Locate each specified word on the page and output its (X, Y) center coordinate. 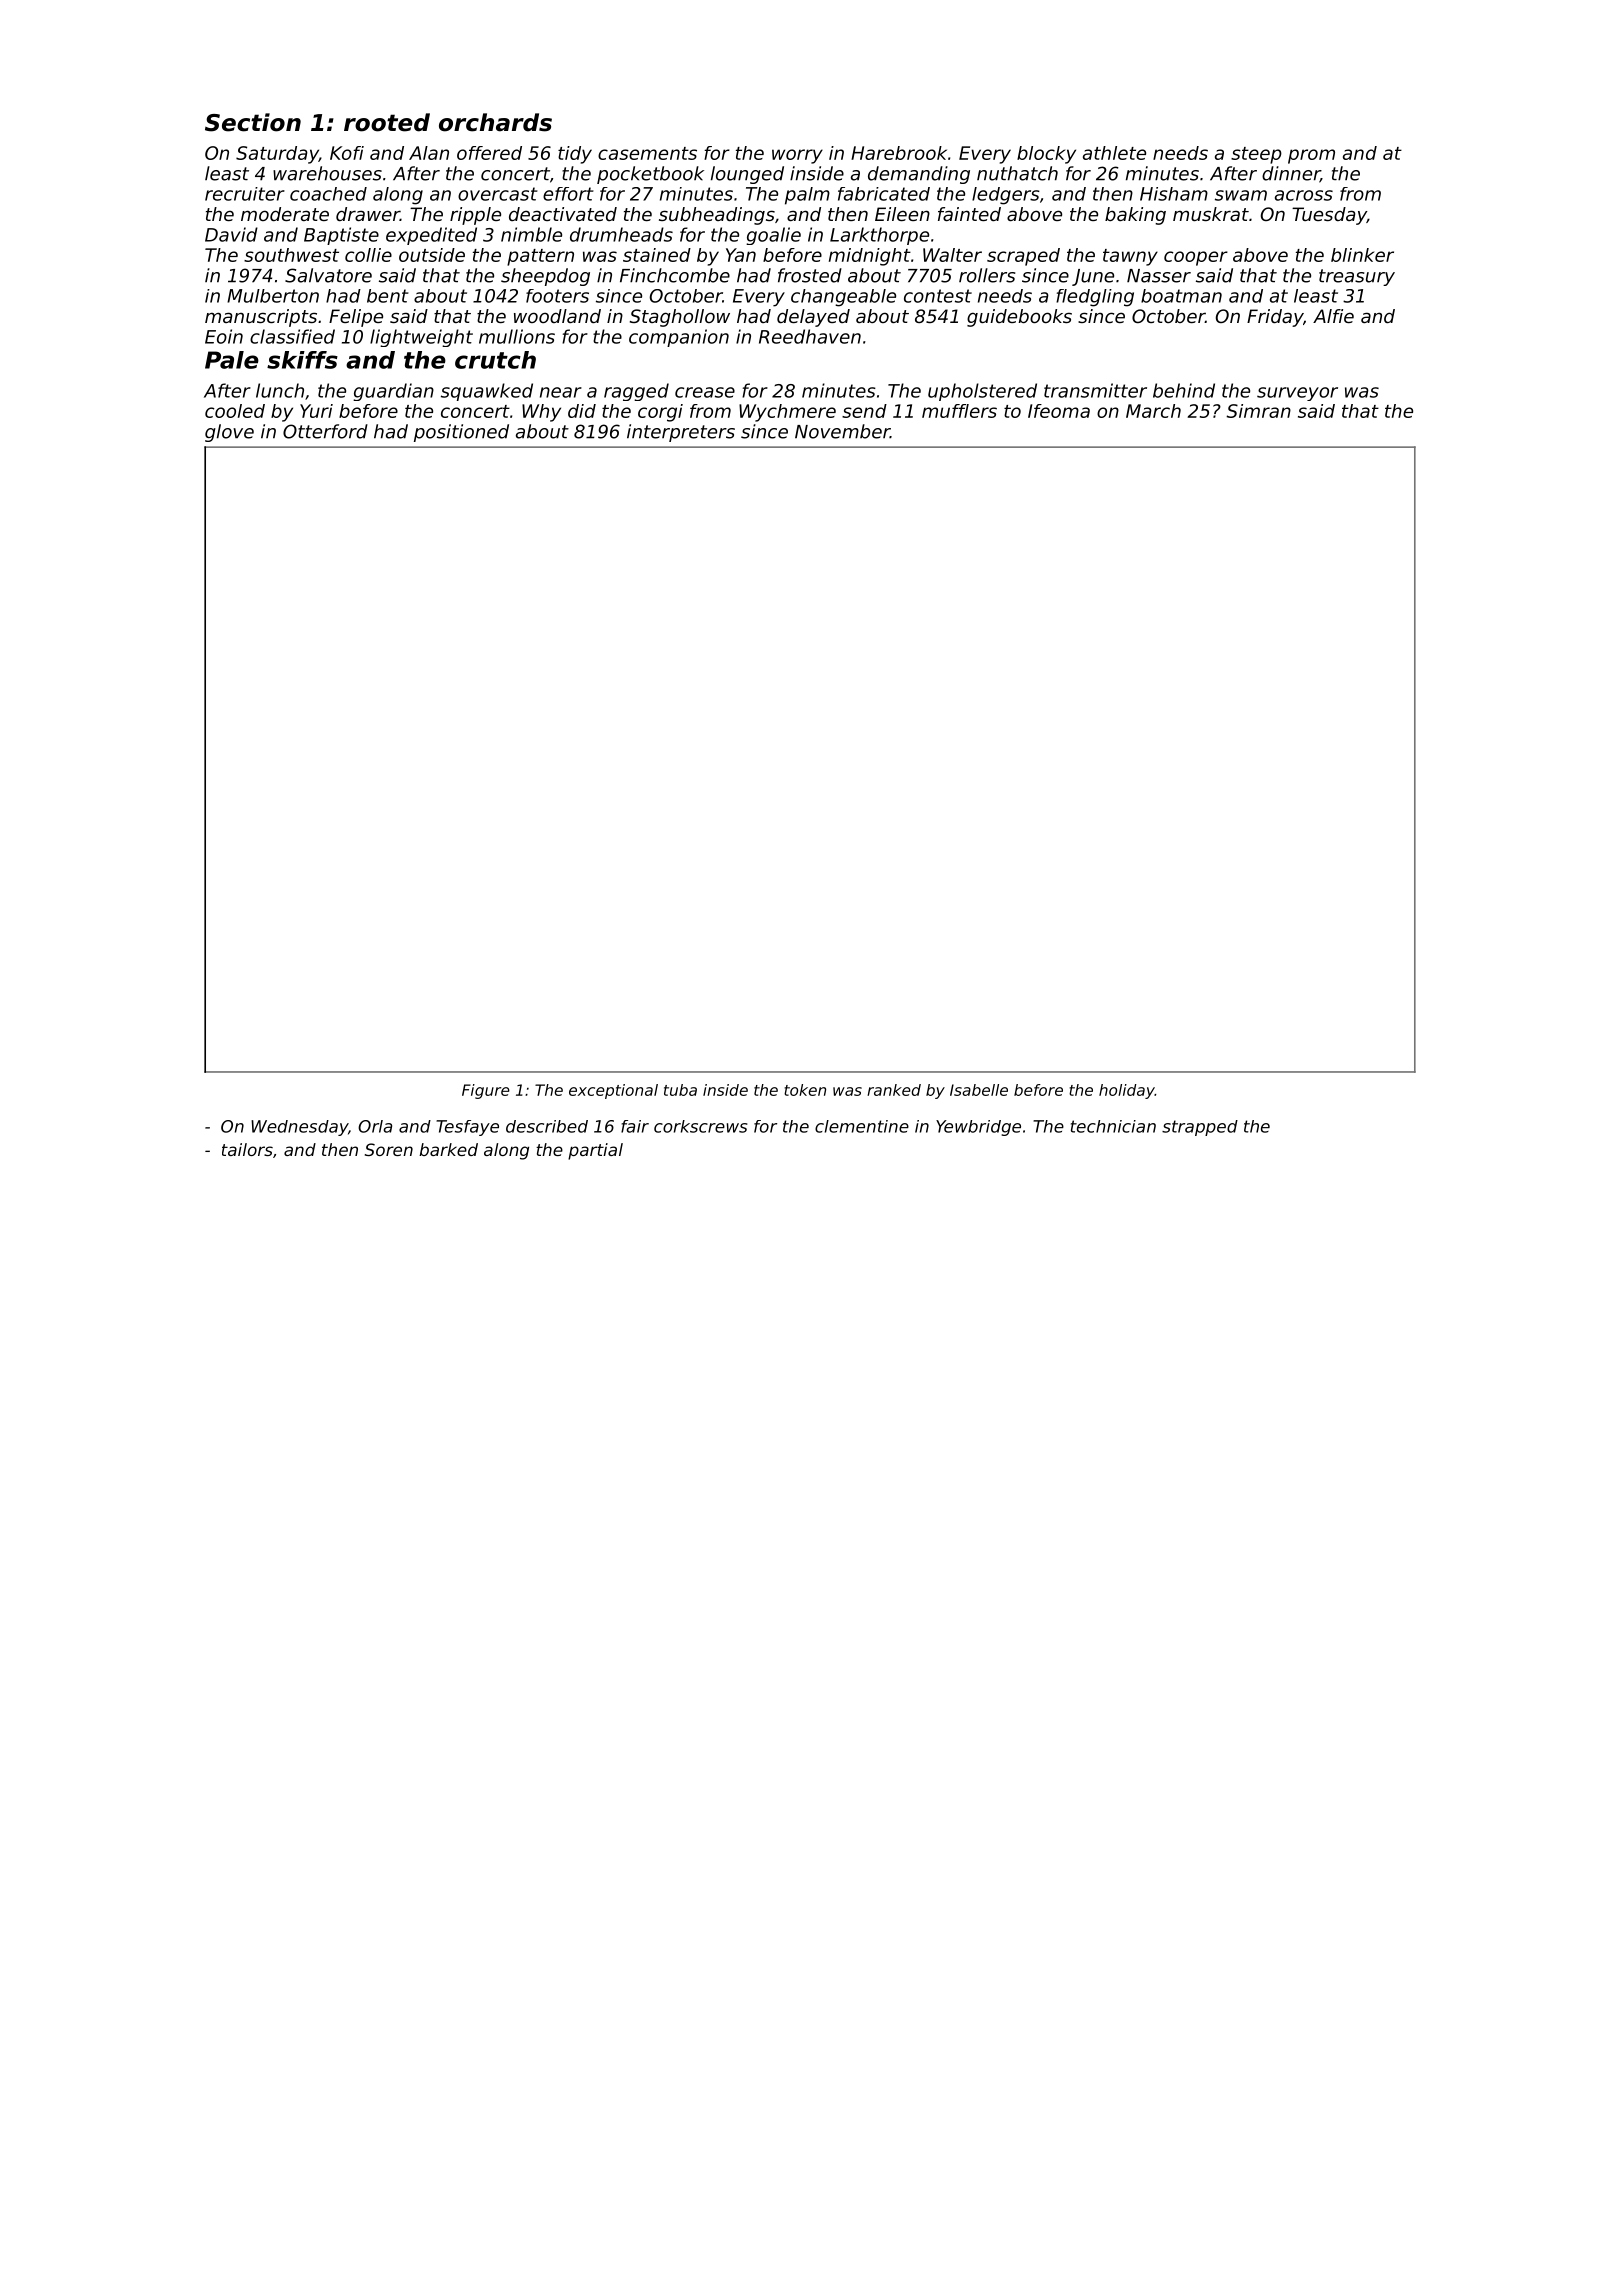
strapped (1200, 1128)
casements (647, 153)
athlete (1114, 153)
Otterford (325, 431)
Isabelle (979, 1090)
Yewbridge (978, 1128)
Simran (1258, 411)
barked (448, 1149)
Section (253, 122)
